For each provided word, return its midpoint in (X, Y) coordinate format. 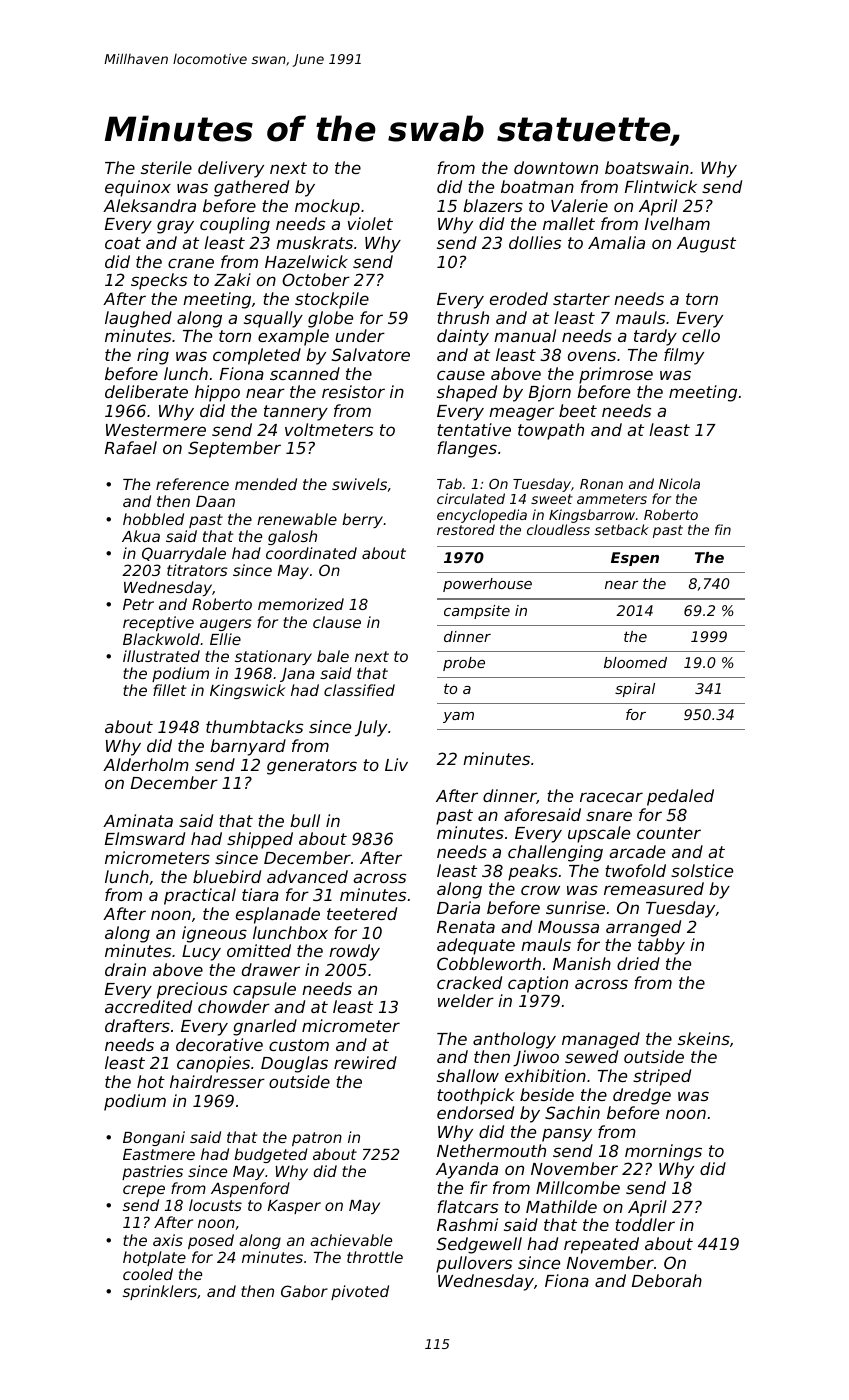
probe (464, 664)
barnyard (248, 747)
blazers (493, 205)
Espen (635, 559)
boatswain (647, 167)
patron (317, 1139)
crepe (144, 1191)
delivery (231, 169)
